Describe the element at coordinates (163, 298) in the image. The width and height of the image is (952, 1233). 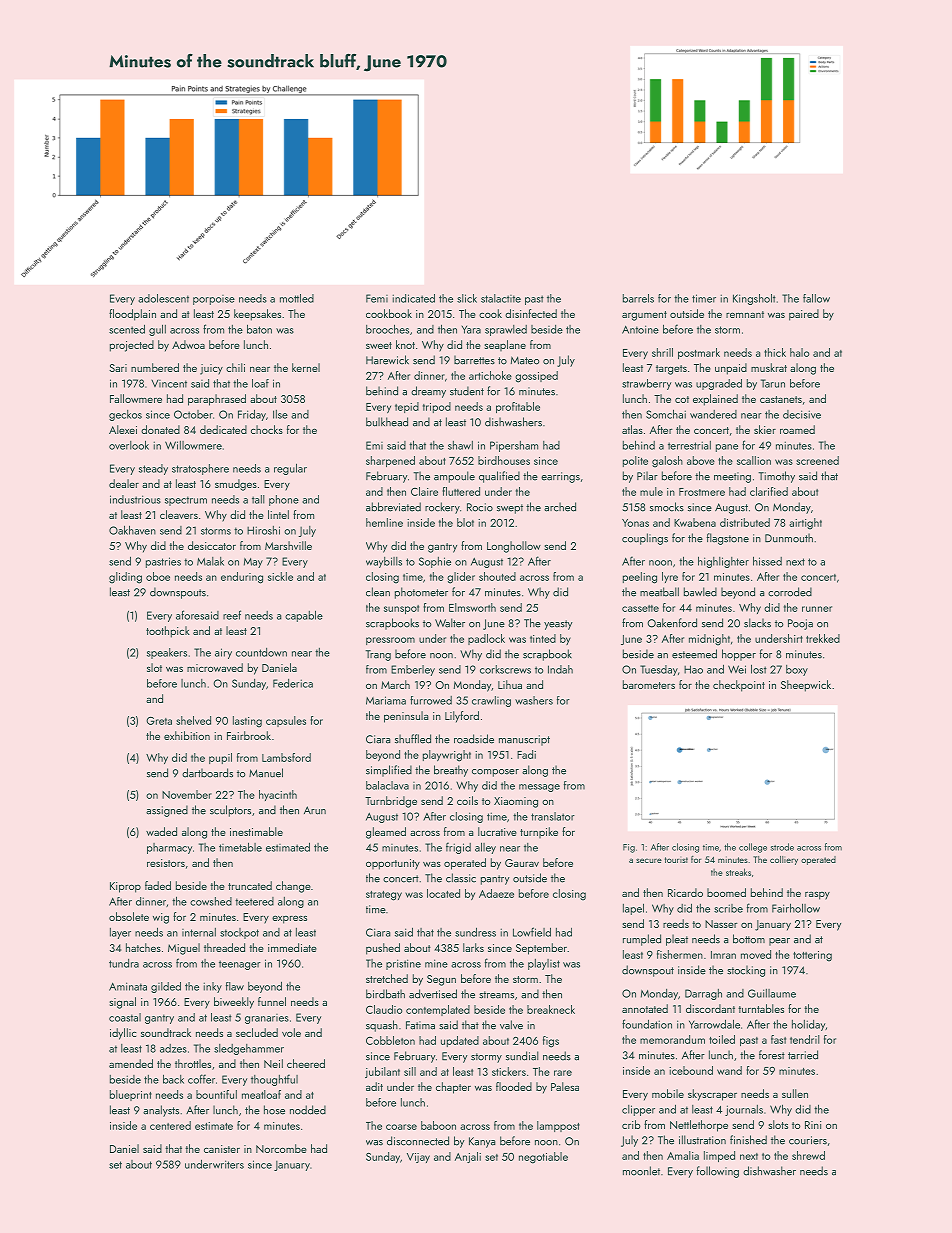
I see `adolescent` at that location.
